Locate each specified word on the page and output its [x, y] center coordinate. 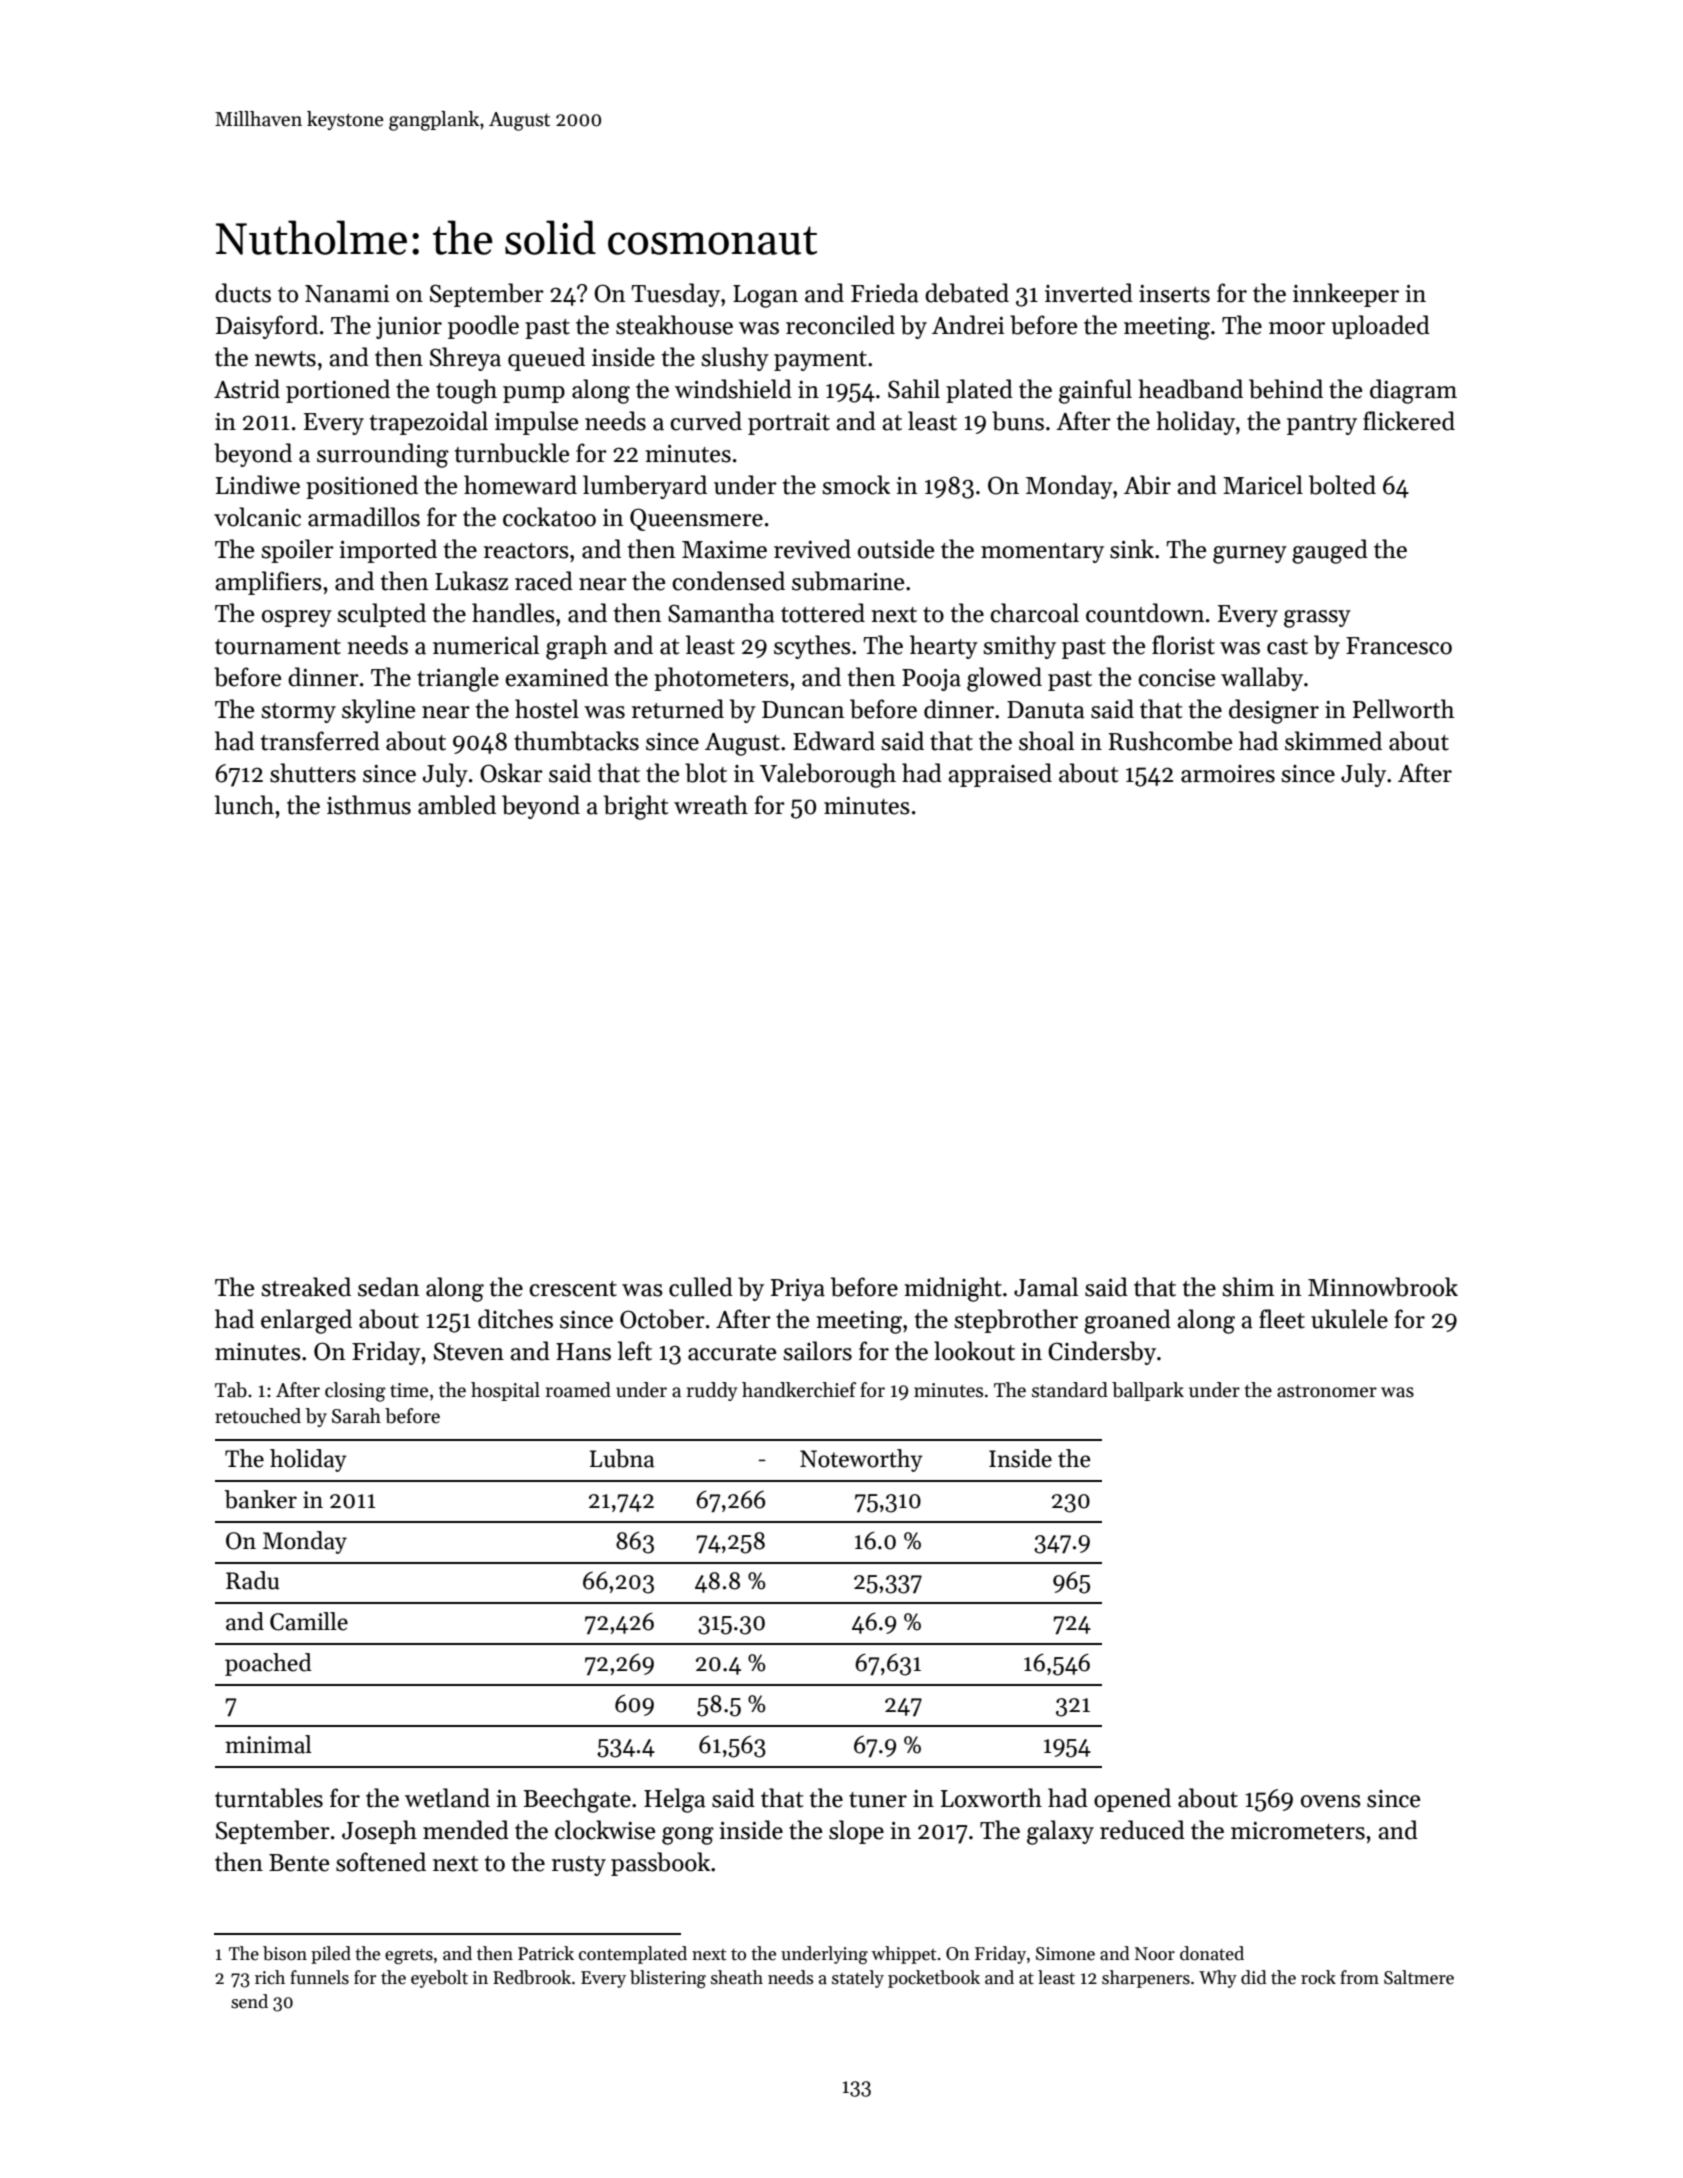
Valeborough [828, 775]
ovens [1331, 1801]
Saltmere [1419, 1977]
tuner [878, 1800]
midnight [953, 1289]
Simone [1065, 1954]
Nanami [347, 294]
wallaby [1262, 679]
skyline [378, 711]
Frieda [885, 293]
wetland [447, 1798]
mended [466, 1830]
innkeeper [1346, 295]
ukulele [1349, 1319]
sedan [389, 1287]
